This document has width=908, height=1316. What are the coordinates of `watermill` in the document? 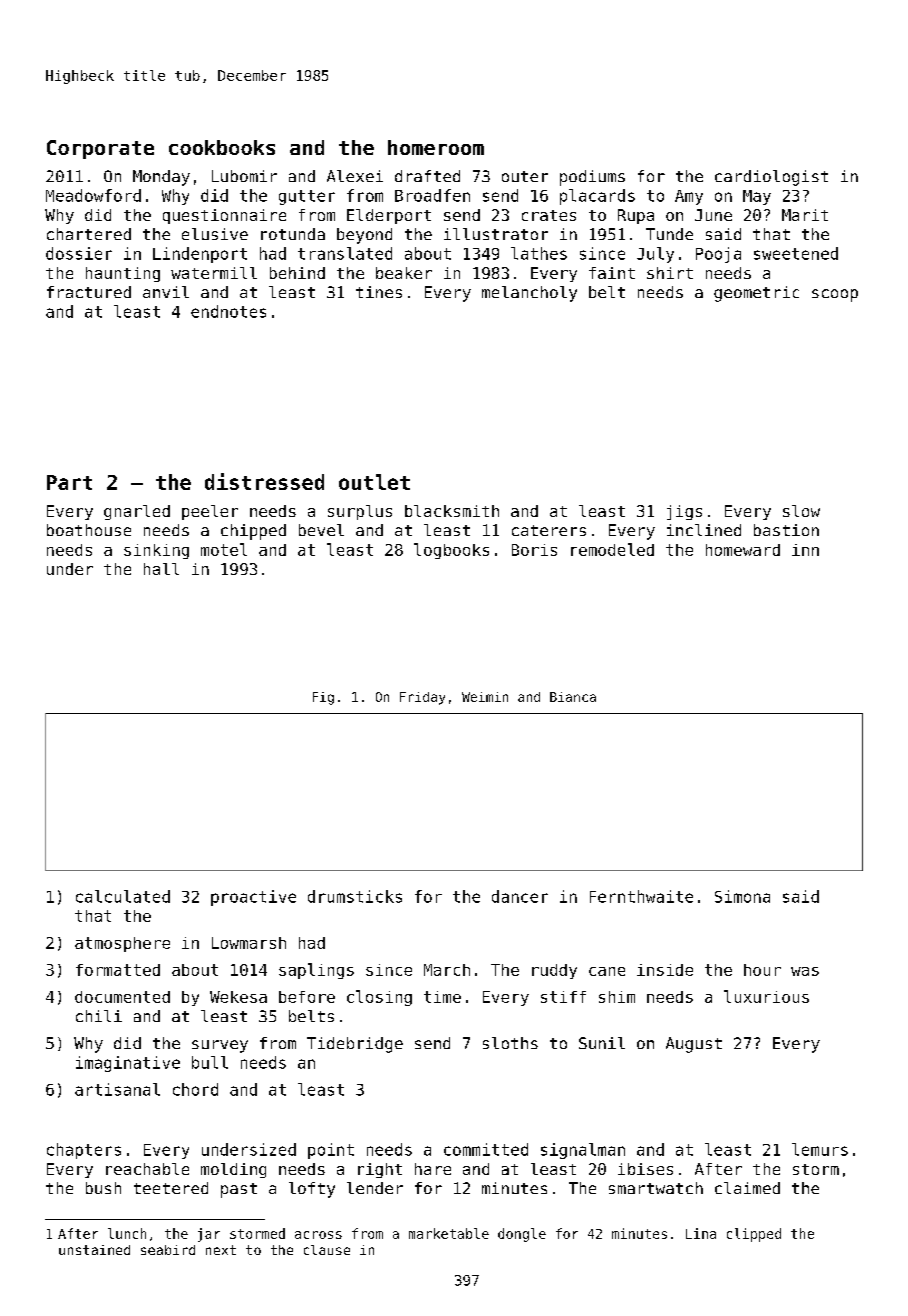 It's located at (214, 273).
